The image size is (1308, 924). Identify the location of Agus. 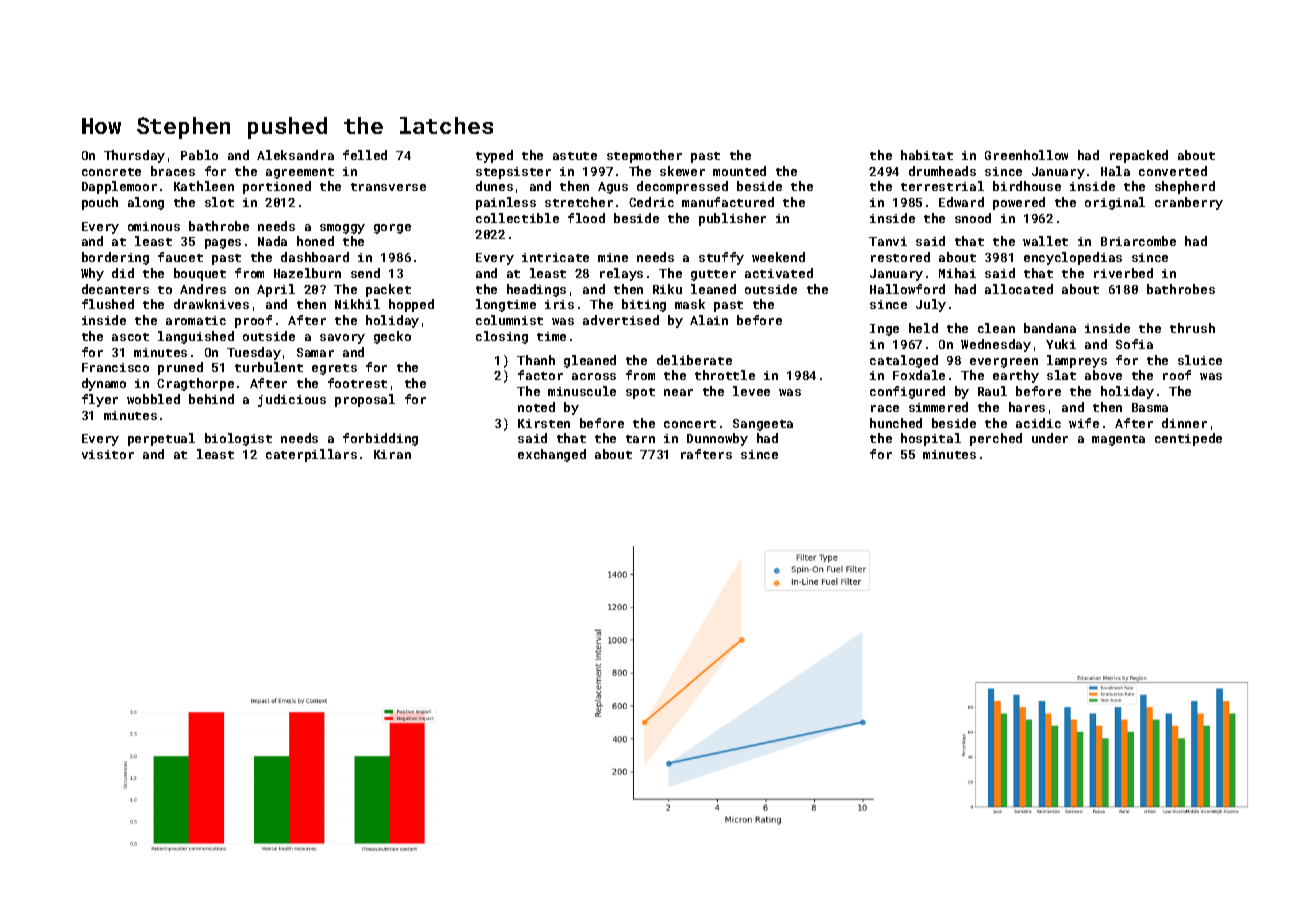
(613, 188).
